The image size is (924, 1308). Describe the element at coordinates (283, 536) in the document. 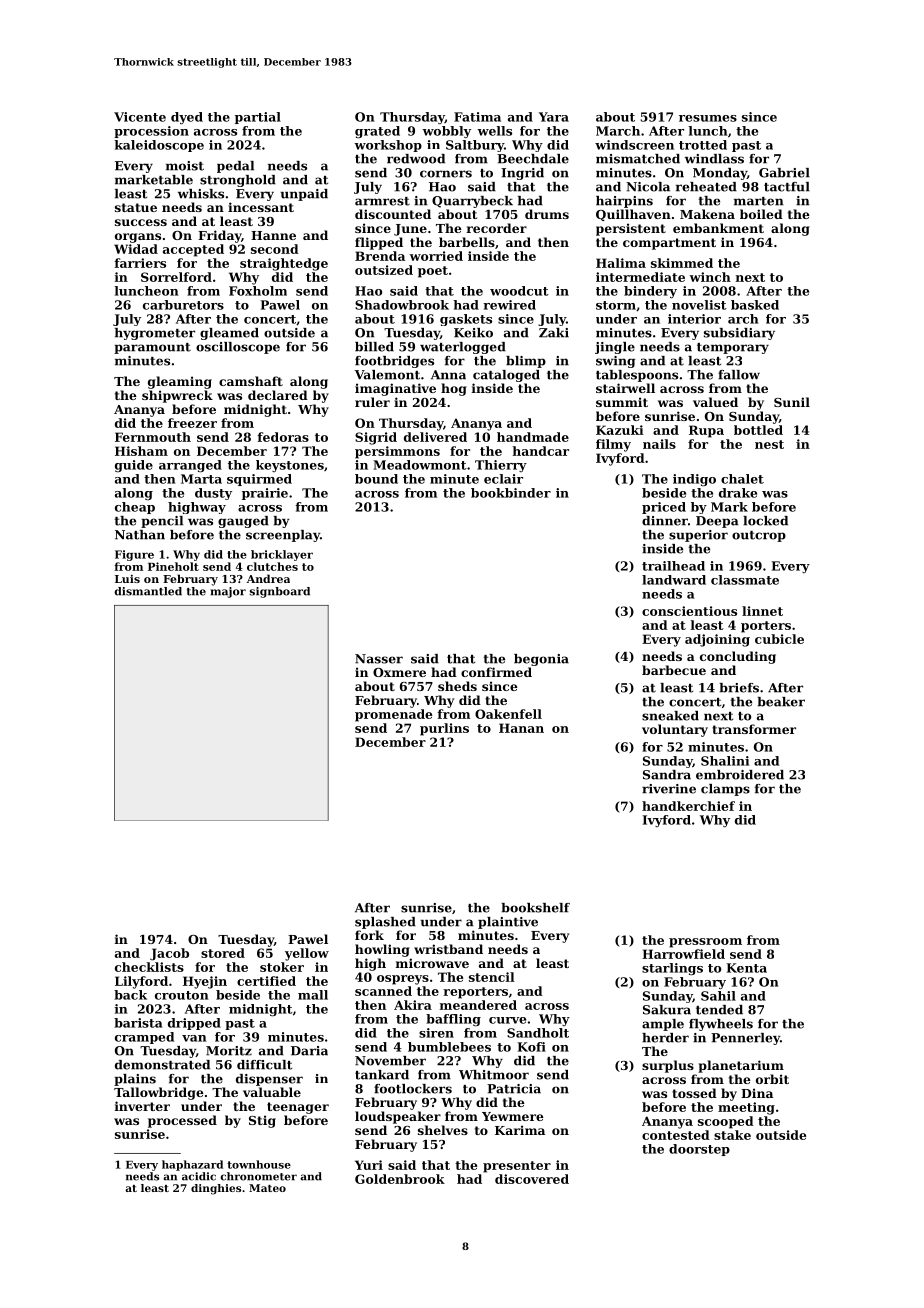

I see `screenplay` at that location.
